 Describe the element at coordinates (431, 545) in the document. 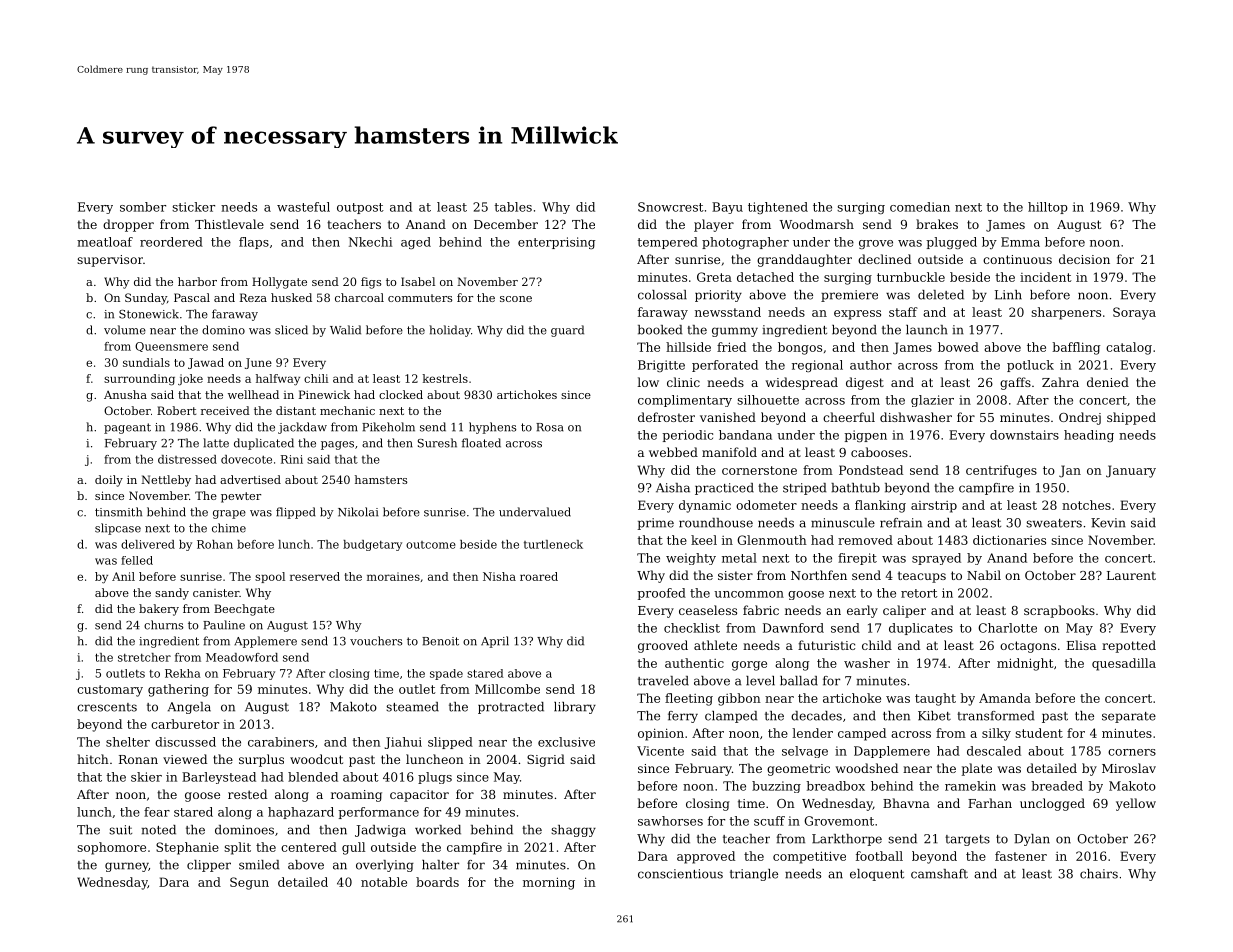

I see `outcome` at that location.
